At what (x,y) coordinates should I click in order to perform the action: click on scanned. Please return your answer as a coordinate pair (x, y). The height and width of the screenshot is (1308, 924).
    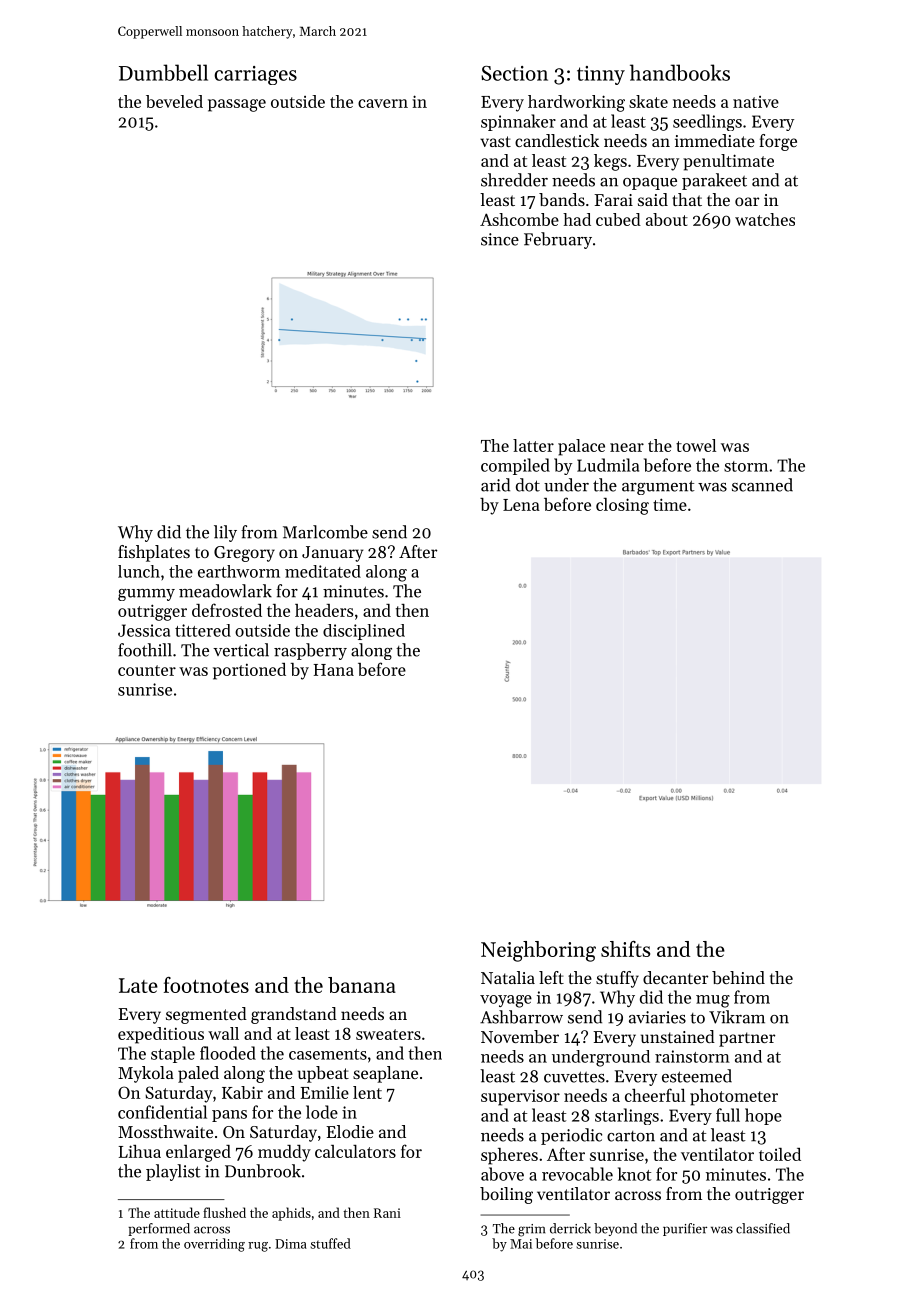
    Looking at the image, I should click on (762, 485).
